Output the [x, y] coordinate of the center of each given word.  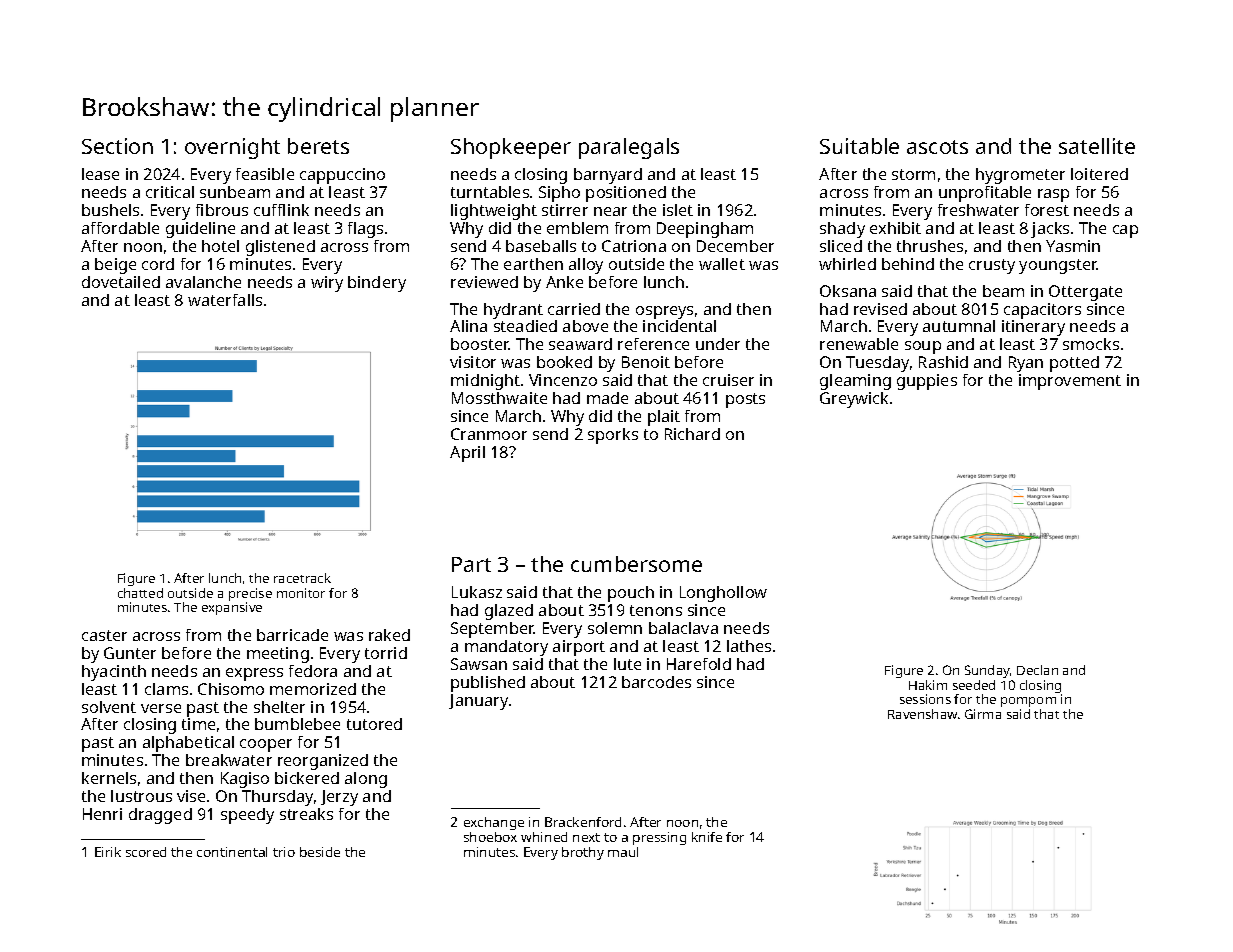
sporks [613, 436]
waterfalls [225, 300]
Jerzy [339, 798]
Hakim [928, 685]
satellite [1097, 146]
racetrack [302, 578]
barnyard [608, 176]
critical [170, 192]
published [488, 684]
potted [1074, 364]
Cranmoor [489, 434]
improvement [1070, 382]
